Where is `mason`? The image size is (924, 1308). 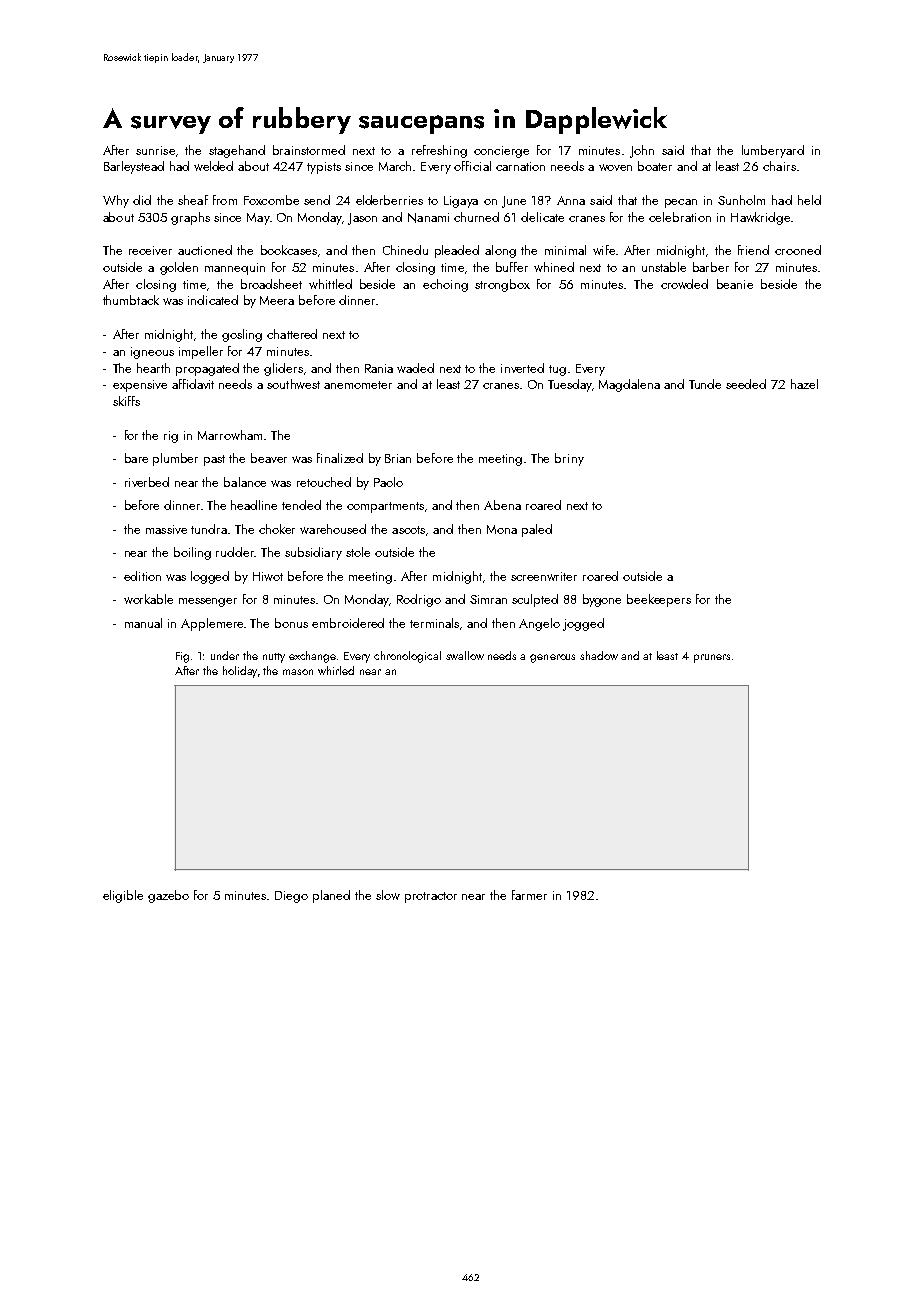 mason is located at coordinates (298, 672).
